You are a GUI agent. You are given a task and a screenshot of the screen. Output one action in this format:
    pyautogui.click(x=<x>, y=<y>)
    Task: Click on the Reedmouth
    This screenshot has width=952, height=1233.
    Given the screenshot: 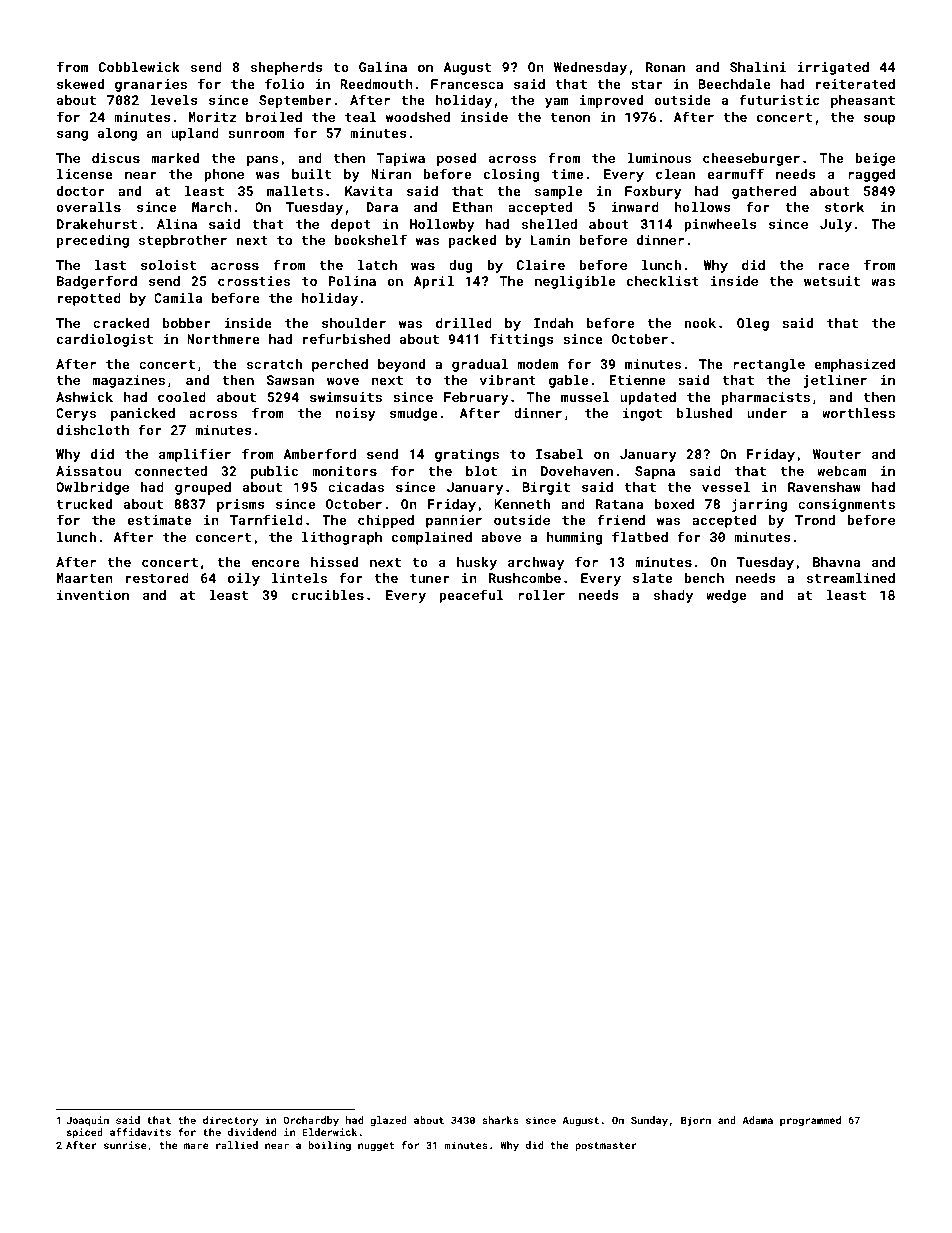 What is the action you would take?
    pyautogui.click(x=376, y=84)
